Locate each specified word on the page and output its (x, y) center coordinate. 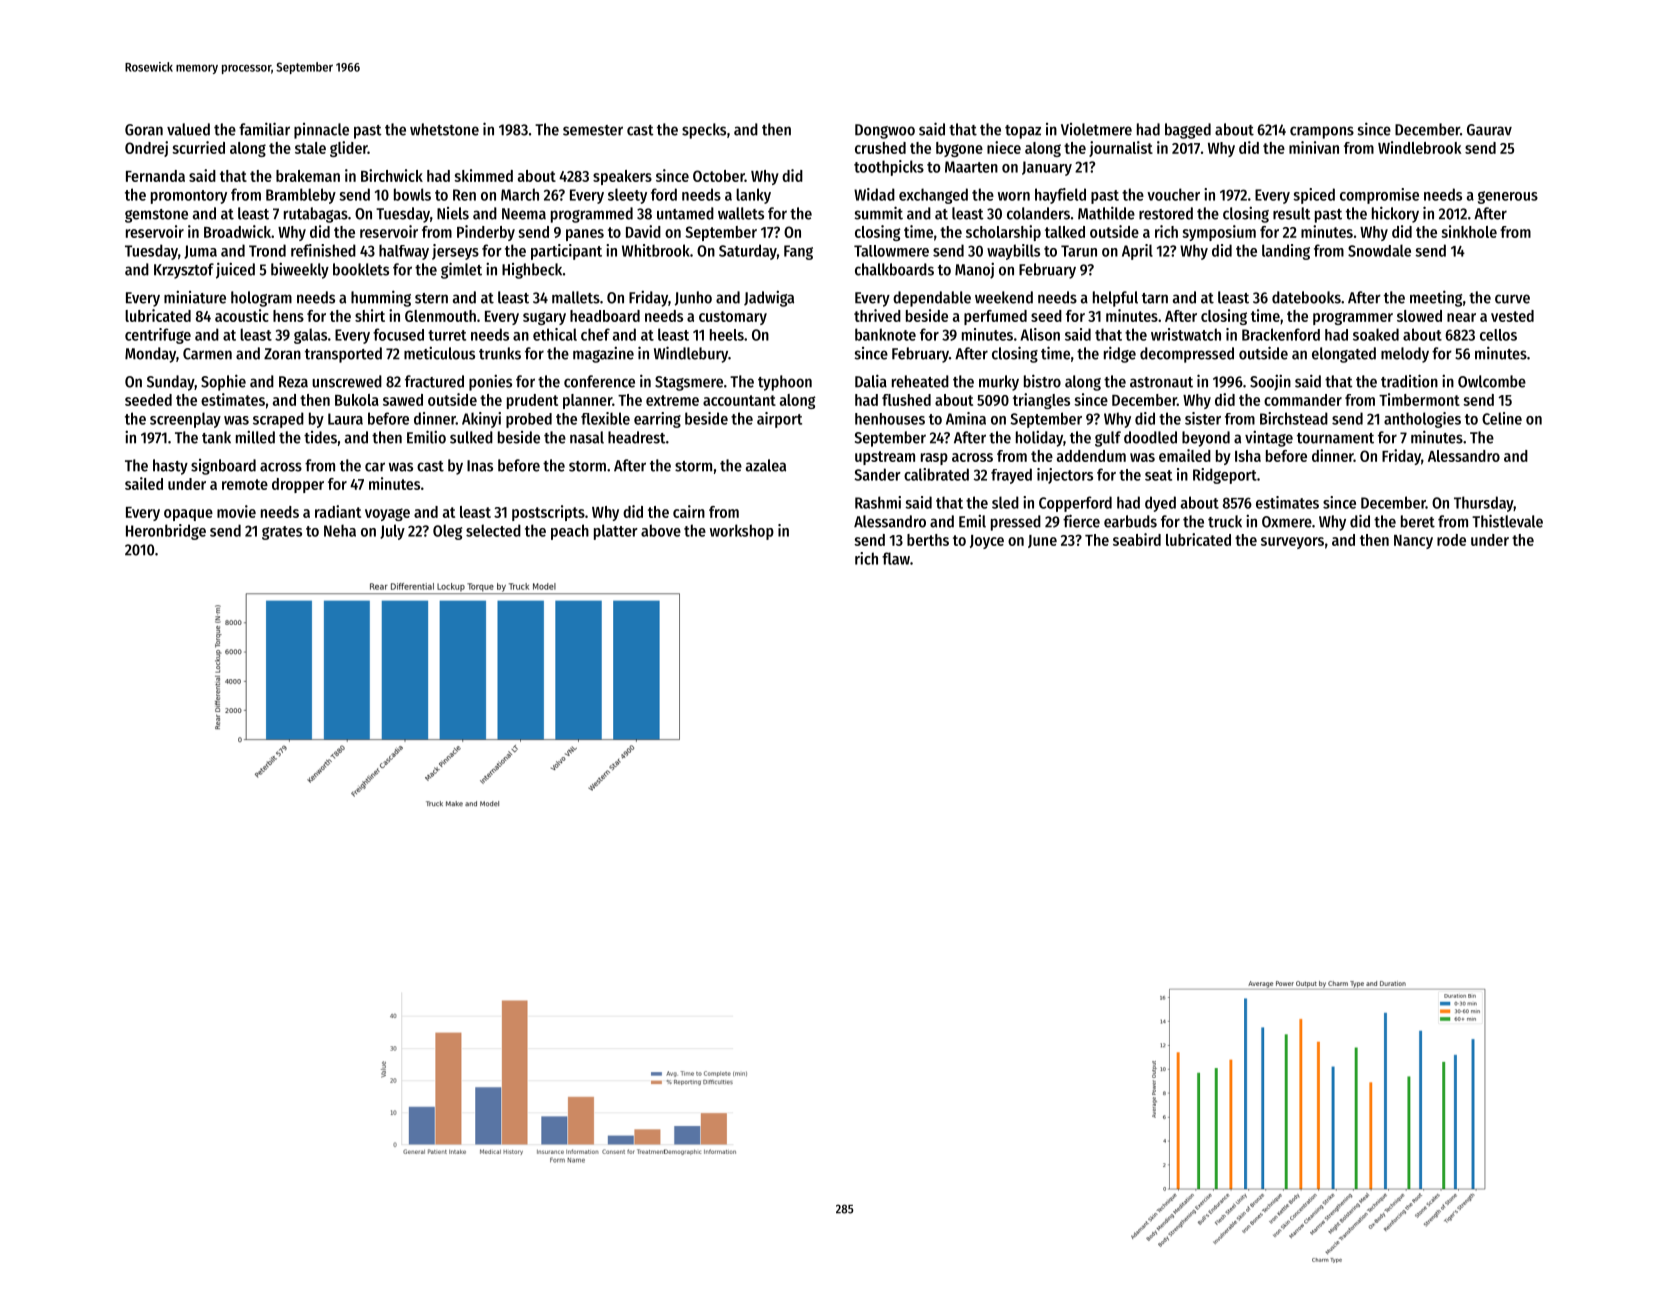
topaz (1023, 132)
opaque (188, 515)
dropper (298, 485)
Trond (267, 250)
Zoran (282, 354)
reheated (920, 381)
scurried (198, 147)
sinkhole (1469, 231)
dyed (1160, 504)
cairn (689, 511)
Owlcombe (1492, 381)
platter (616, 532)
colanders (1038, 213)
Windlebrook (1420, 147)
